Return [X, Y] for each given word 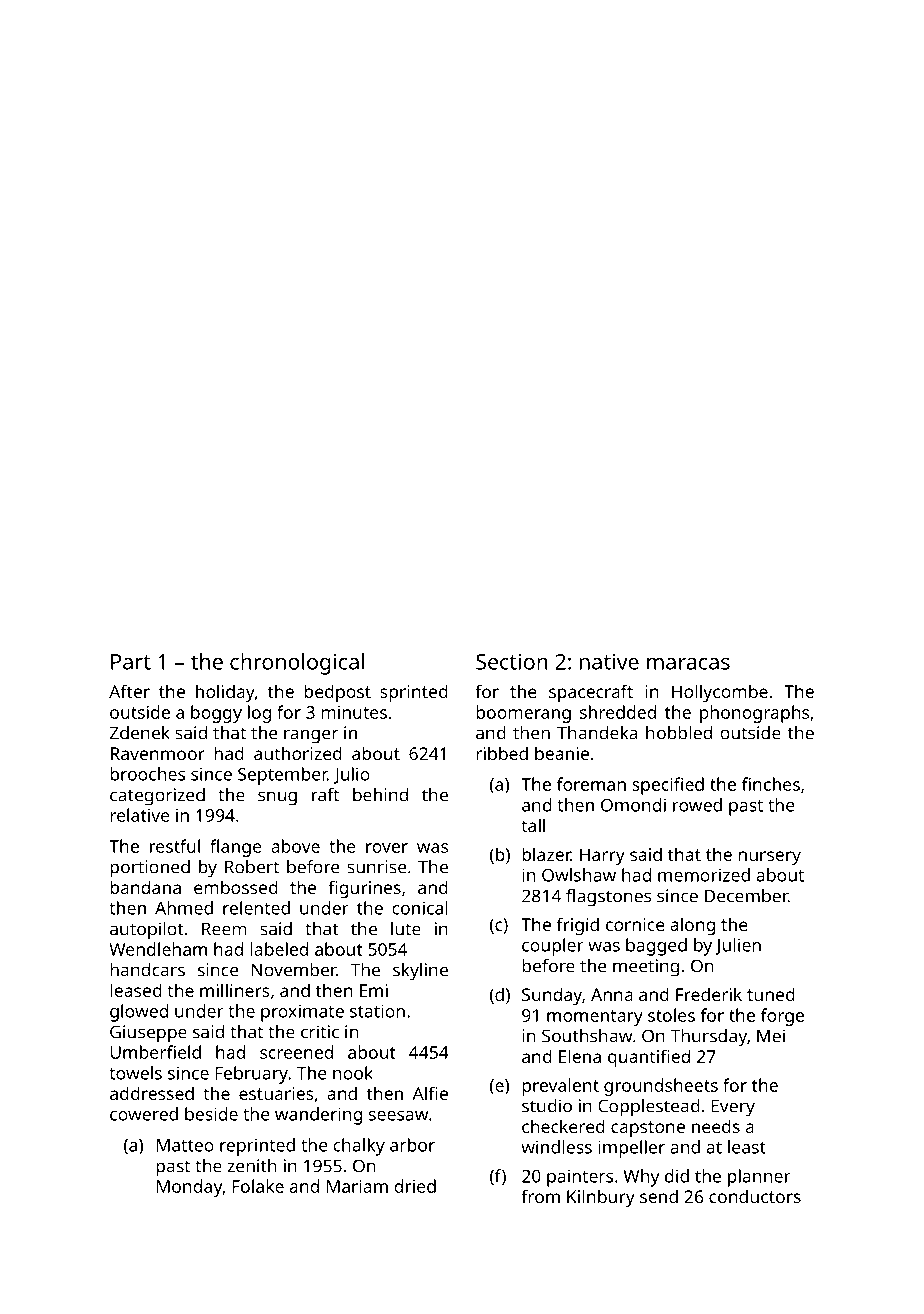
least [747, 1147]
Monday [189, 1188]
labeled [279, 949]
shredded [618, 712]
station [377, 1011]
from [540, 1196]
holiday [225, 693]
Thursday [708, 1038]
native [609, 662]
